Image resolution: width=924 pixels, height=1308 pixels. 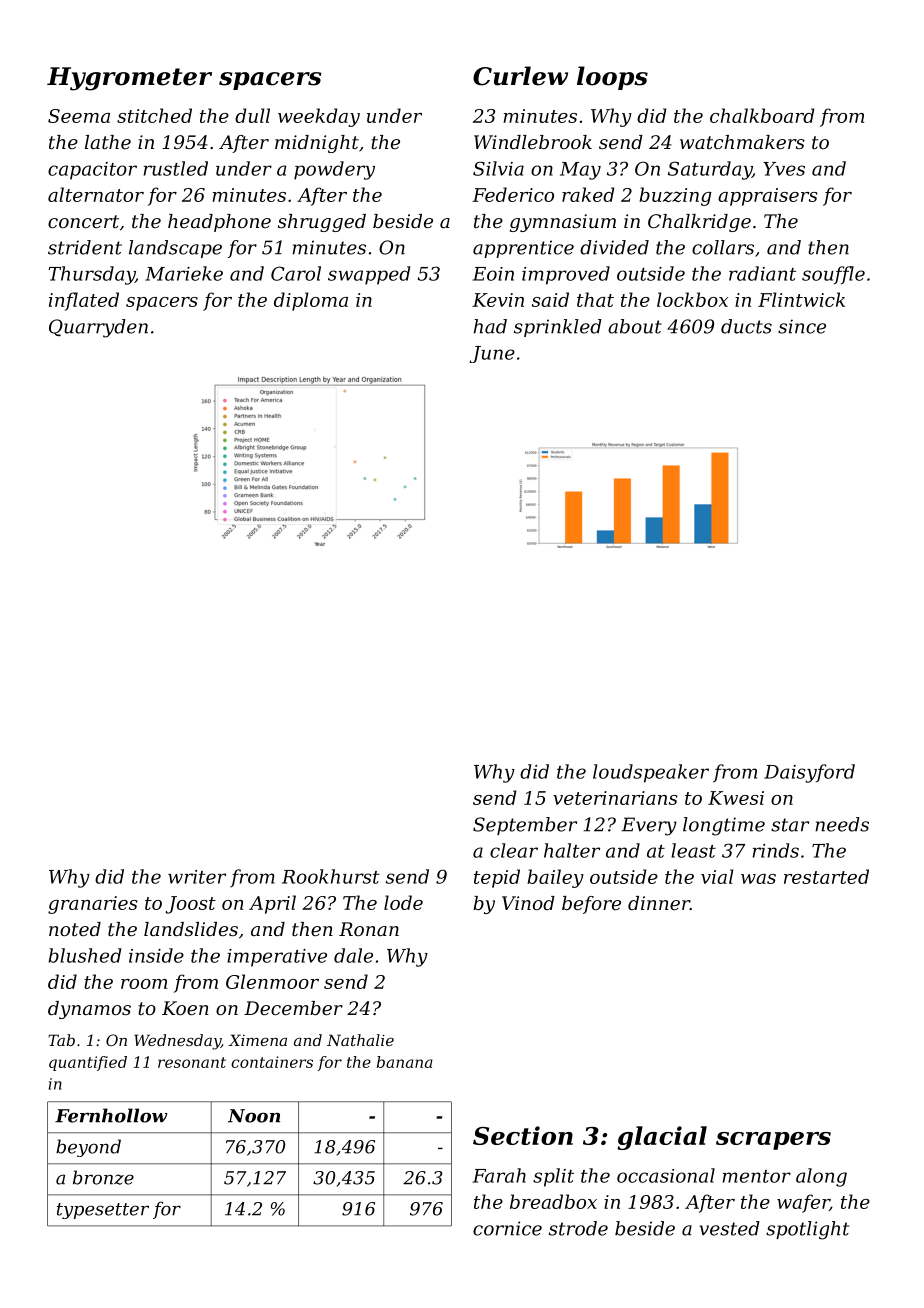 I want to click on glacial, so click(x=662, y=1138).
